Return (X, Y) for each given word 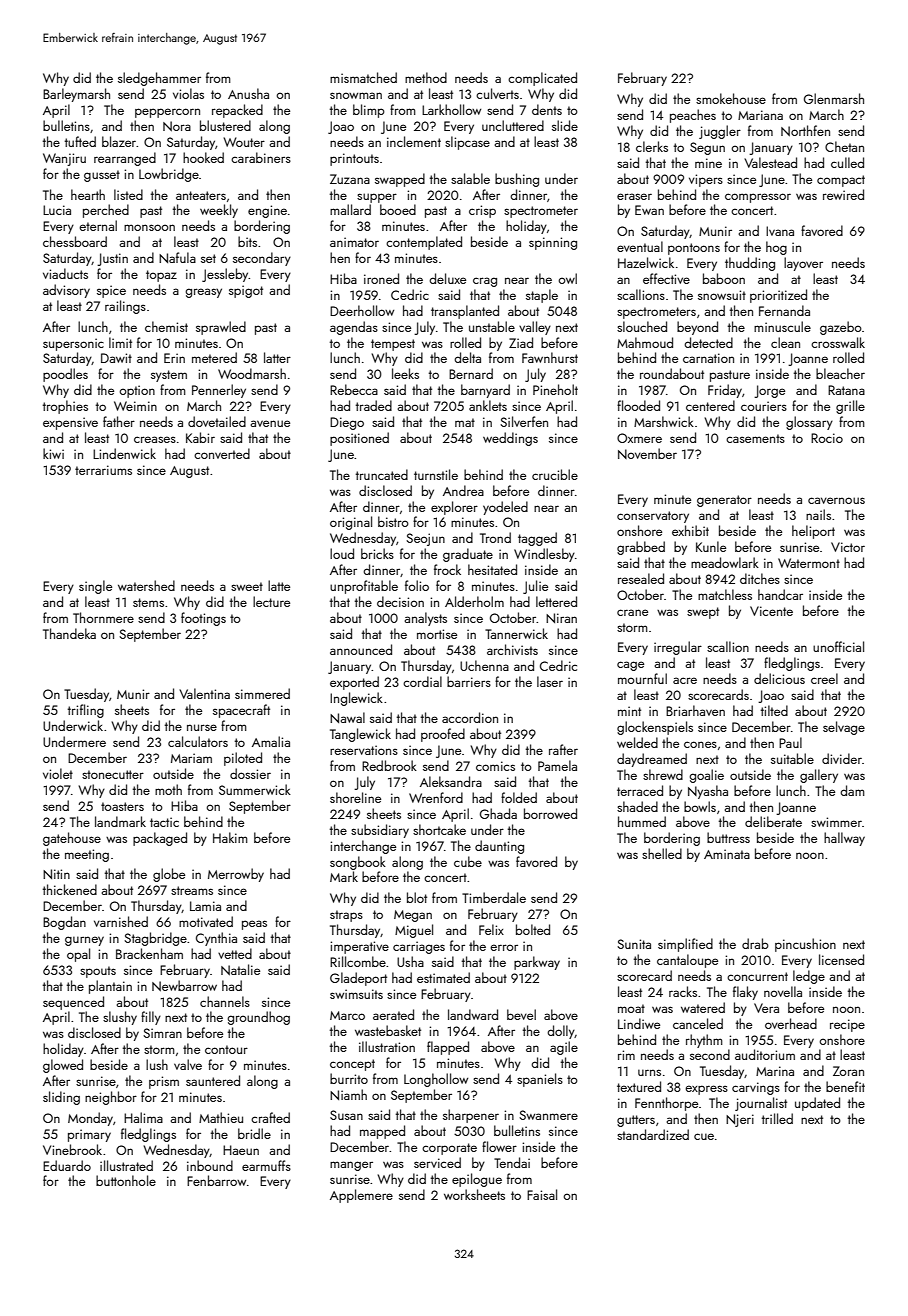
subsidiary (380, 831)
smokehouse (731, 98)
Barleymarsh (76, 95)
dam (852, 790)
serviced (437, 1162)
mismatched (363, 77)
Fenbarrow (216, 1180)
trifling (86, 711)
